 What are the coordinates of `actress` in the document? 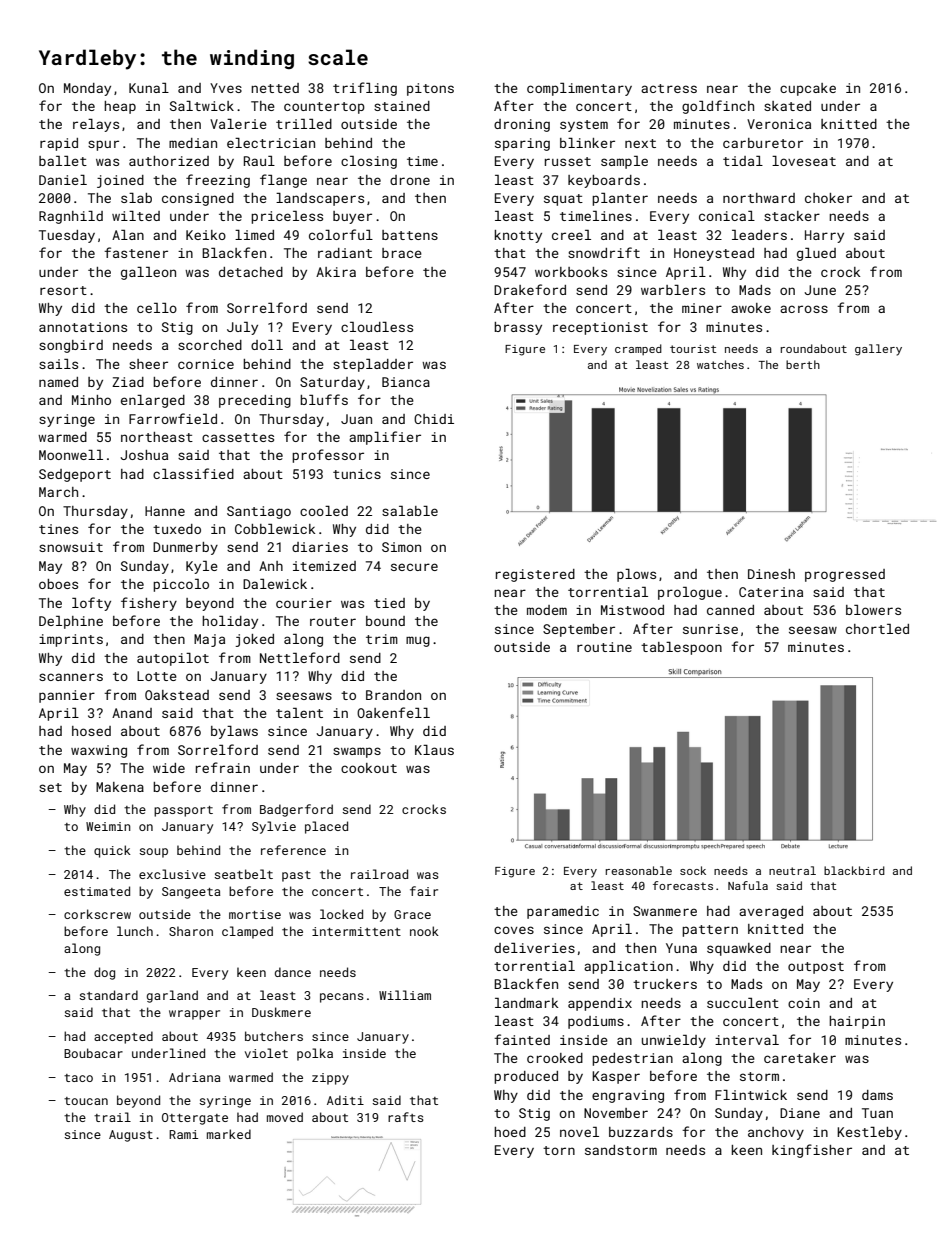 It's located at (669, 88).
